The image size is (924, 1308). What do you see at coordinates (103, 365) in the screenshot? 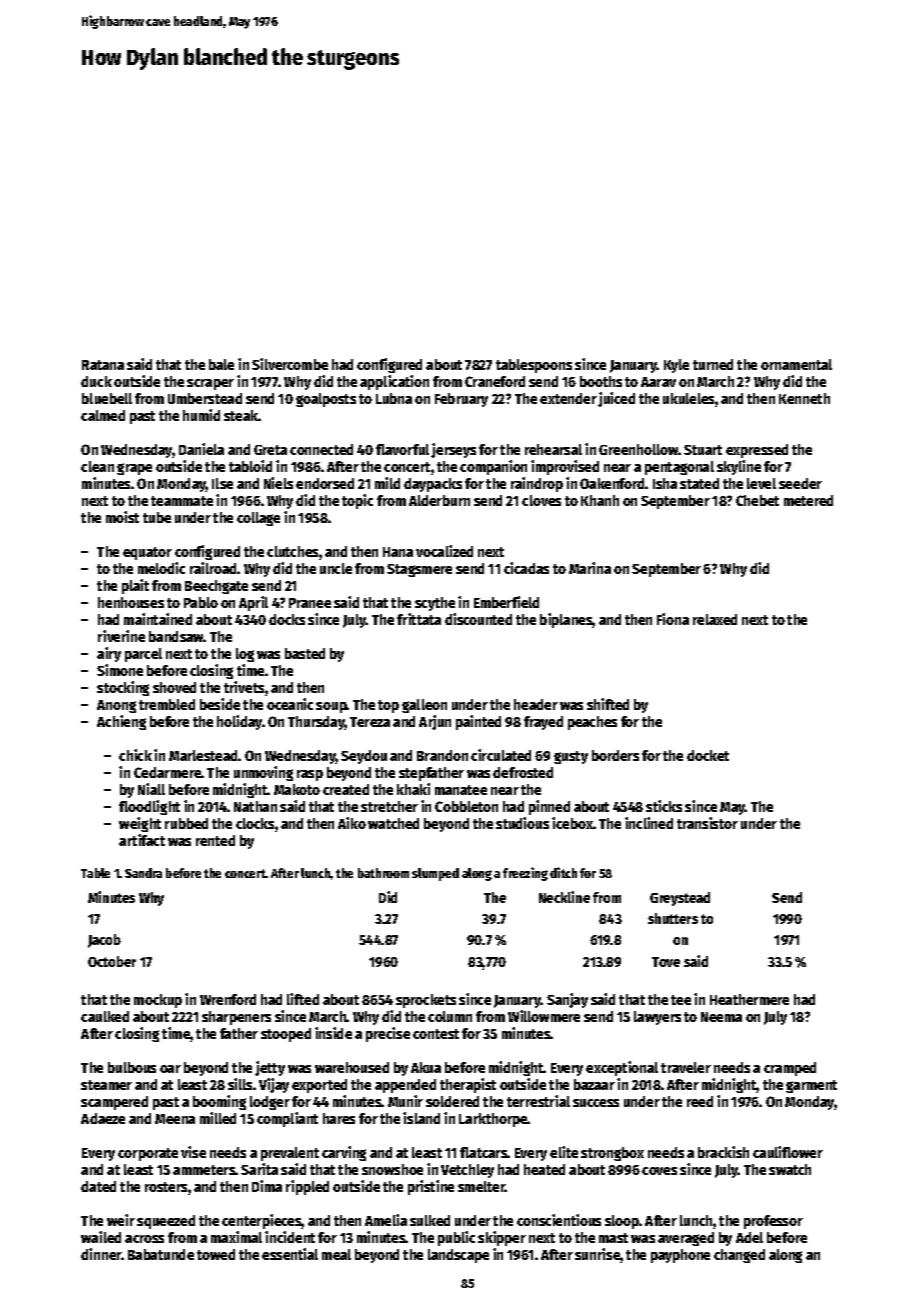
I see `Ratana` at bounding box center [103, 365].
